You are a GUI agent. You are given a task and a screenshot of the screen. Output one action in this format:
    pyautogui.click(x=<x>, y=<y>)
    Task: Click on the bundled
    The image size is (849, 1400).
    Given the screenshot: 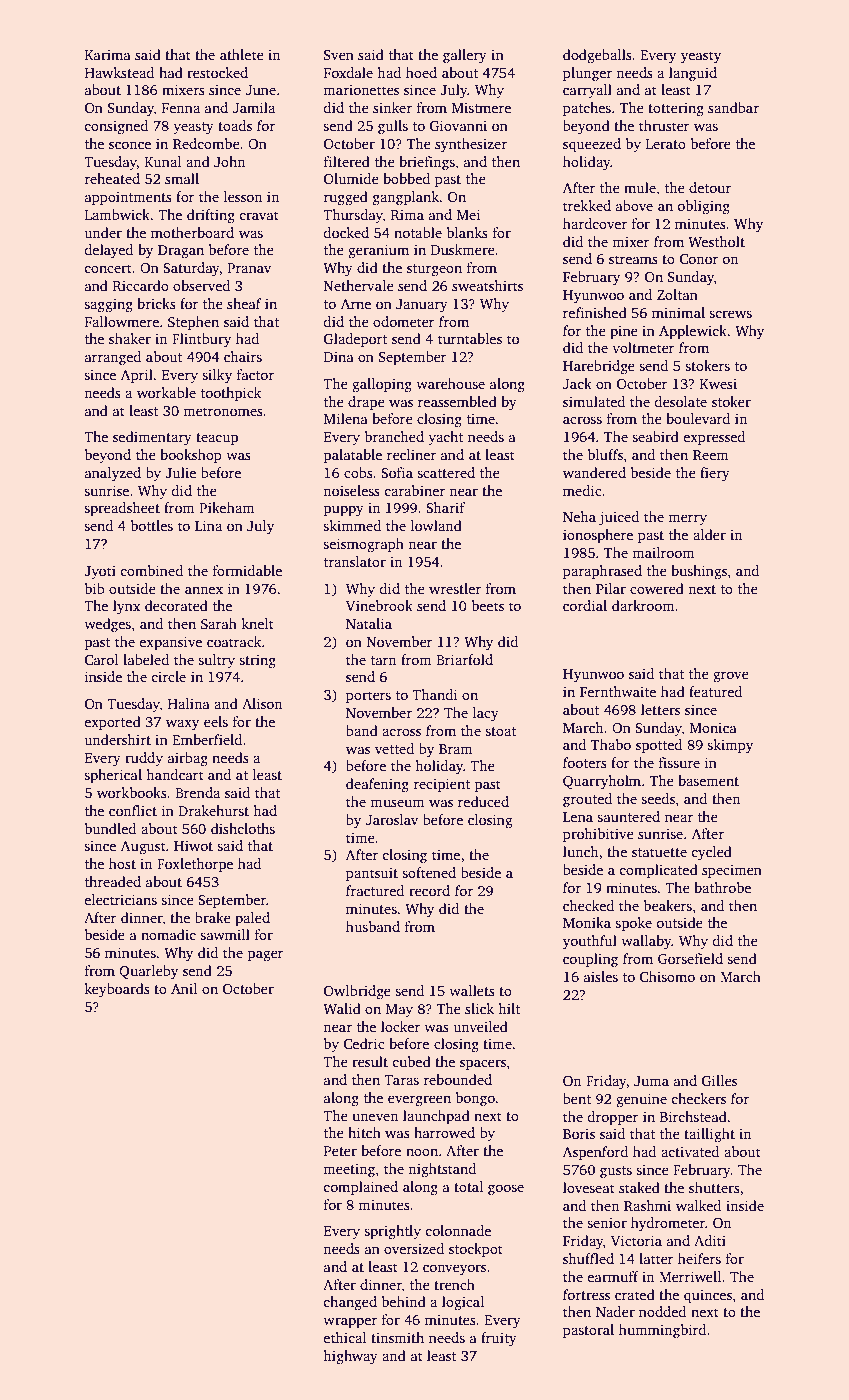 What is the action you would take?
    pyautogui.click(x=110, y=828)
